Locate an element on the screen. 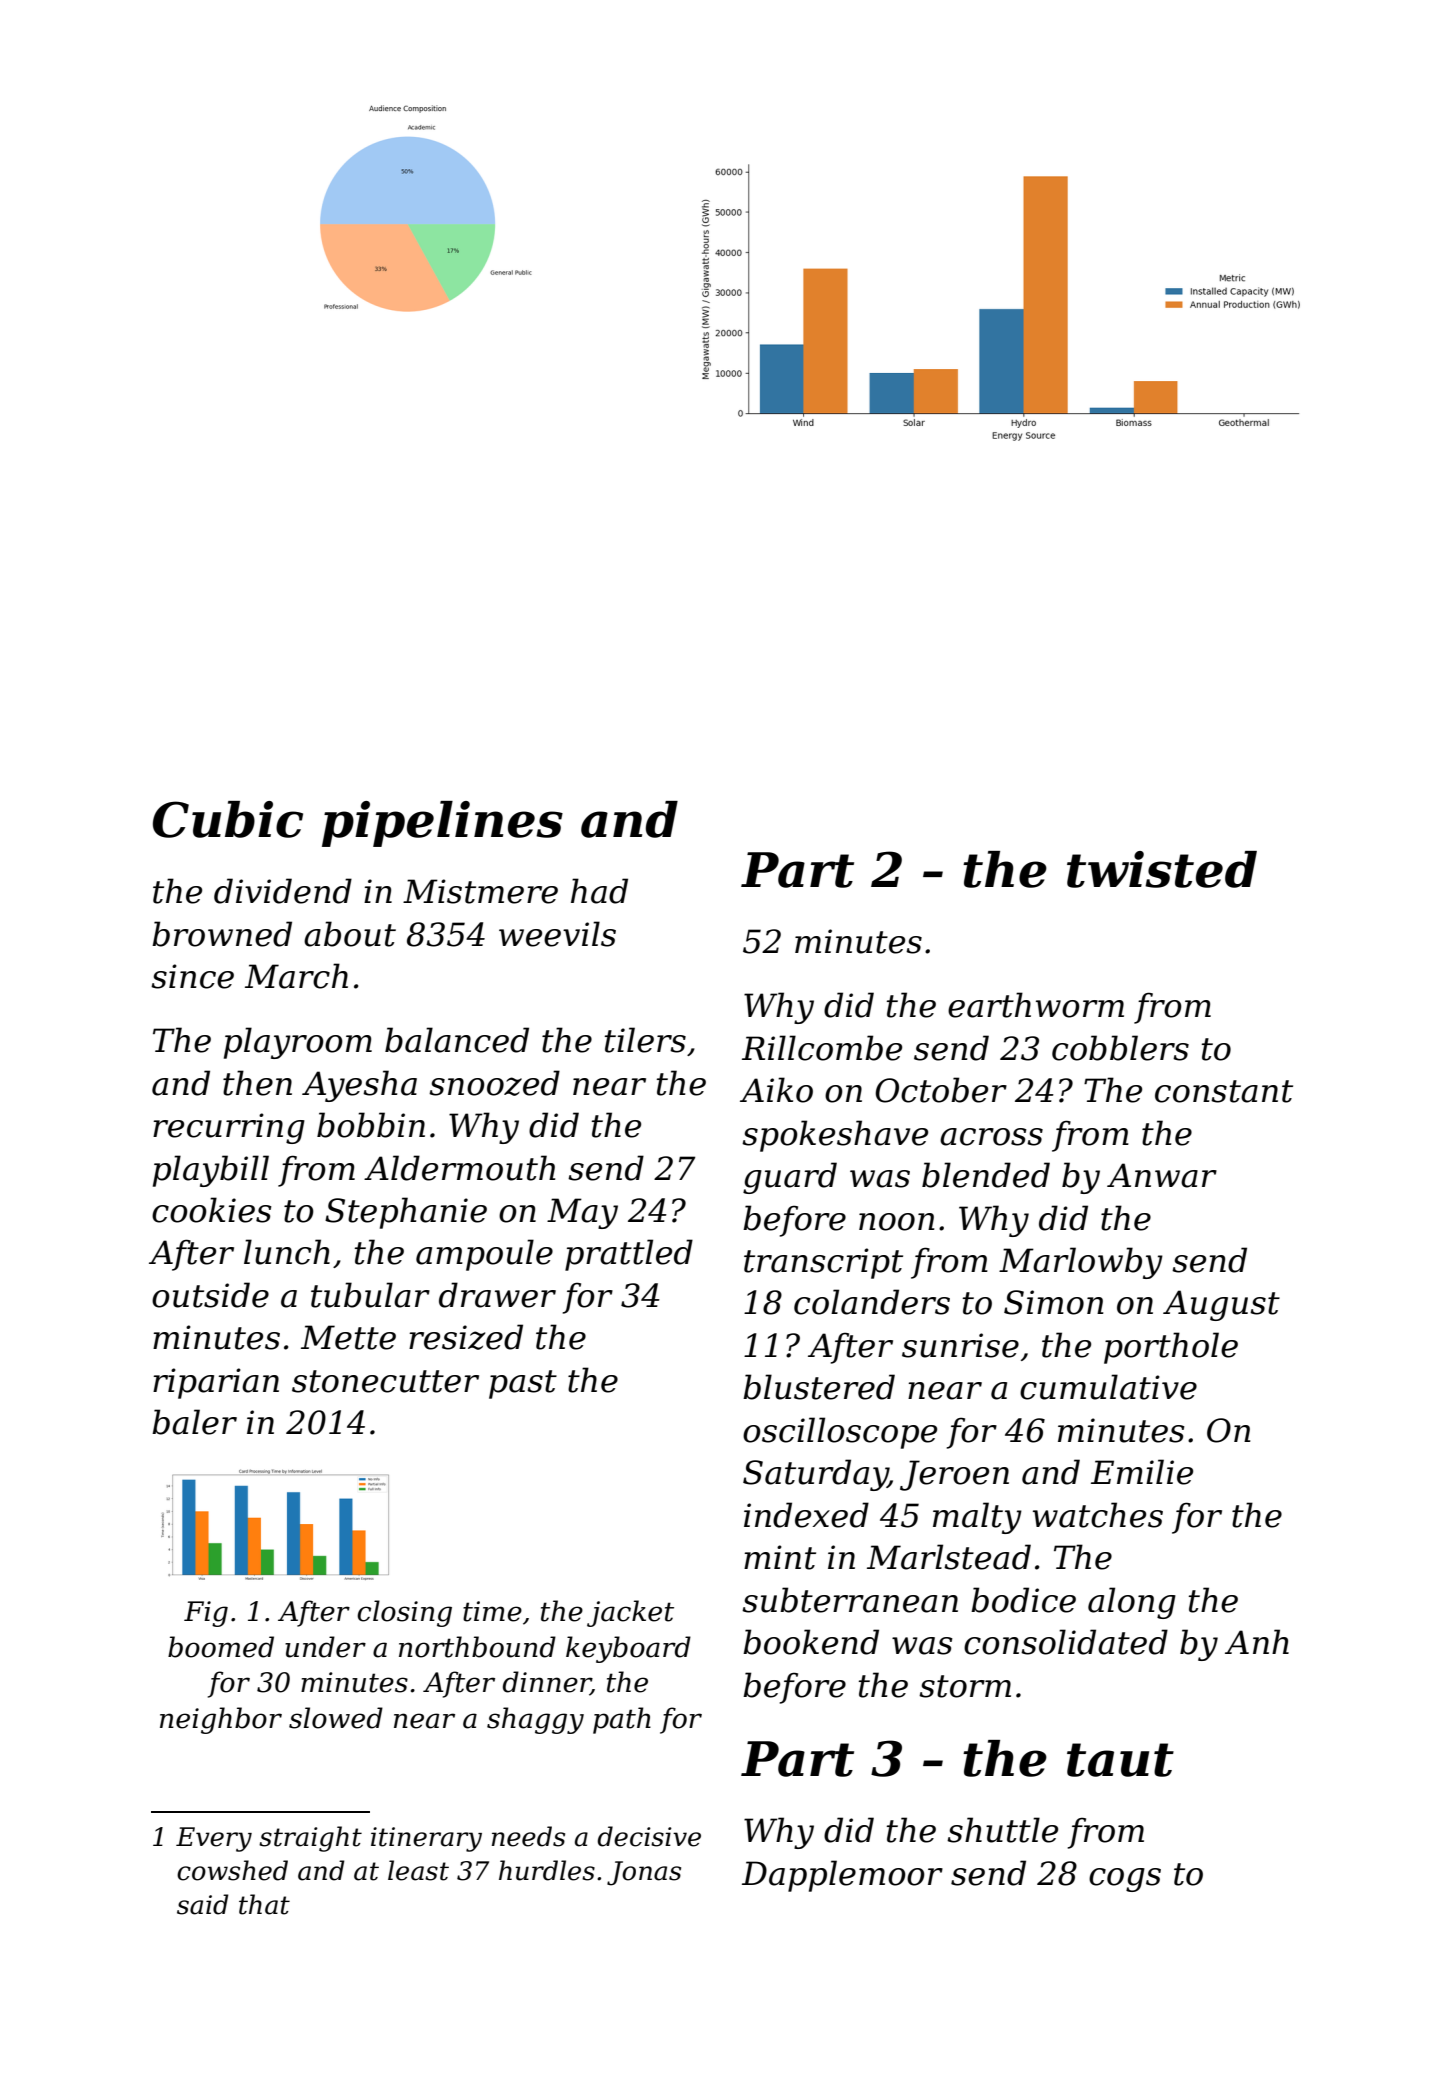  Jeroen is located at coordinates (954, 1475).
